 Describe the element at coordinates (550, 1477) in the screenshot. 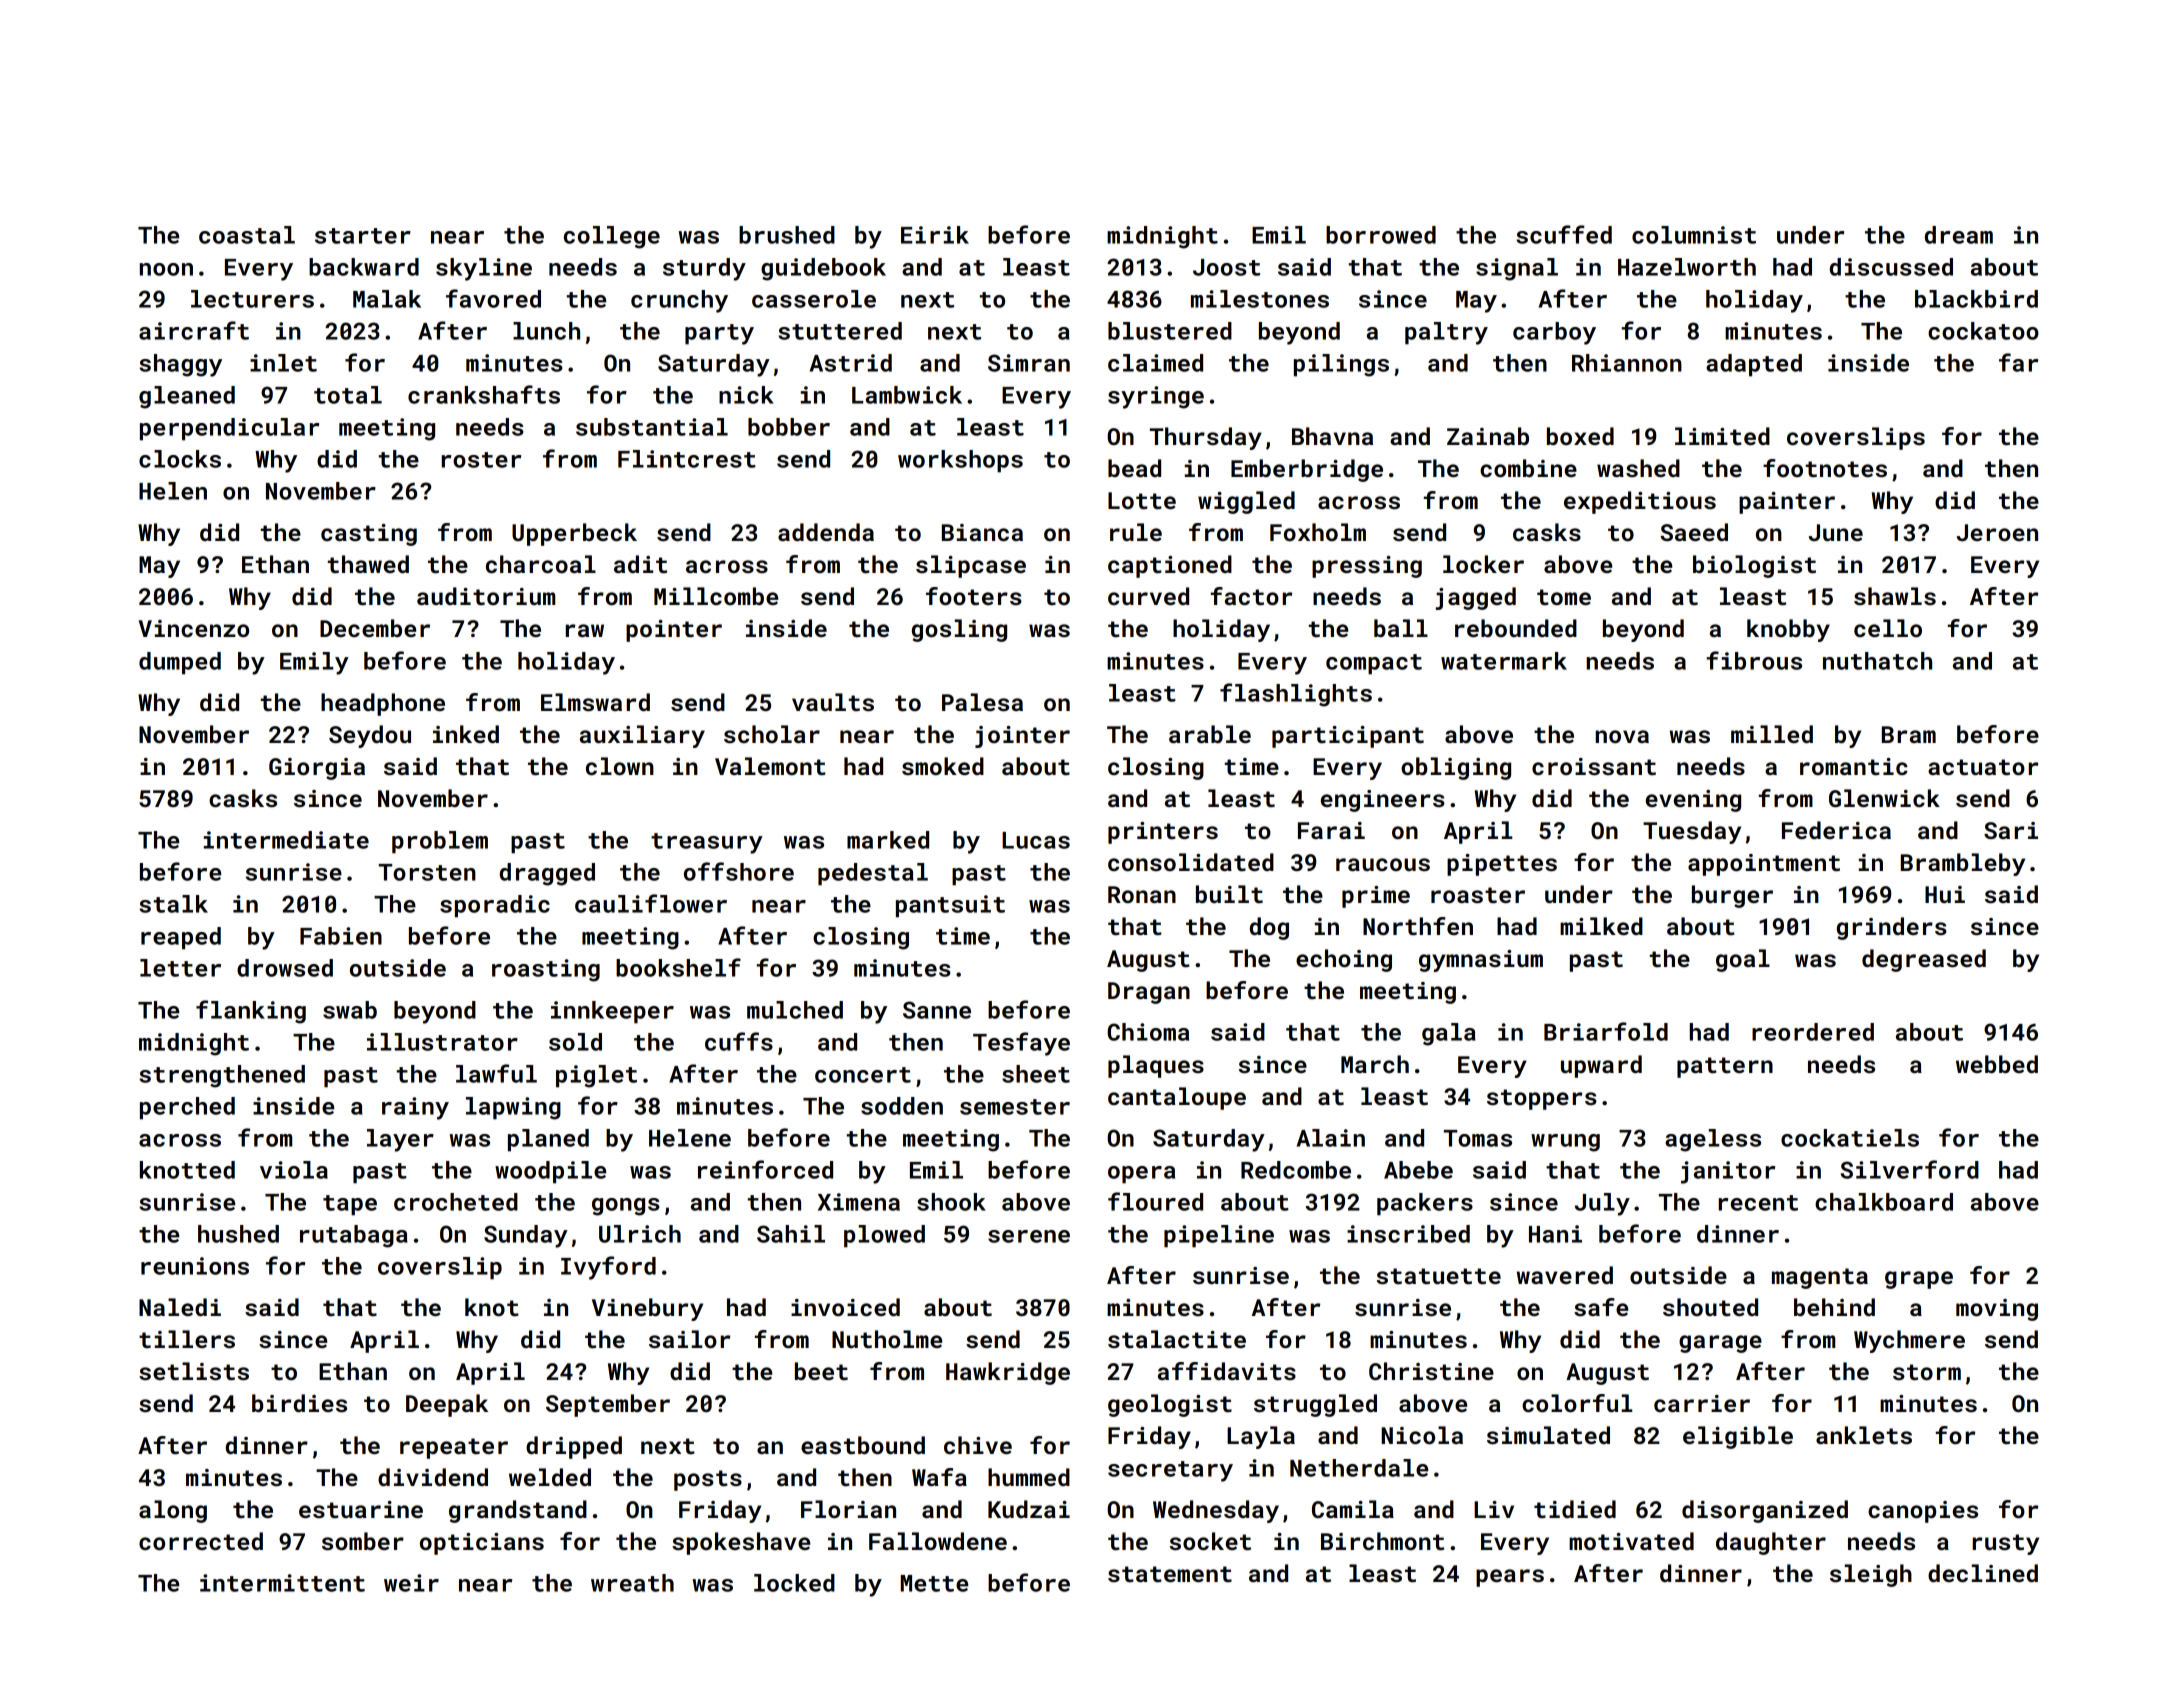

I see `welded` at that location.
